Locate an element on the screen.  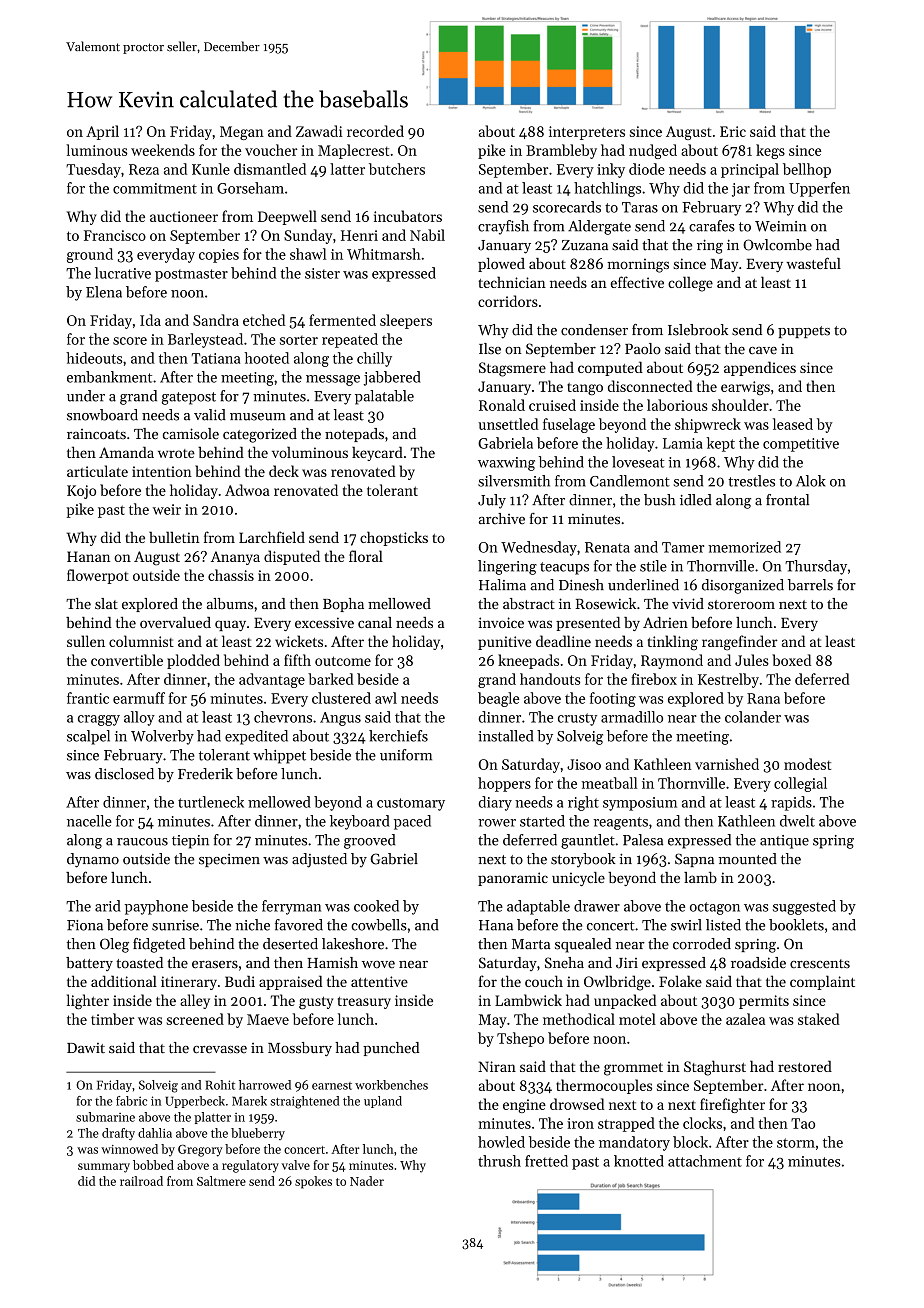
Amanda is located at coordinates (126, 452).
